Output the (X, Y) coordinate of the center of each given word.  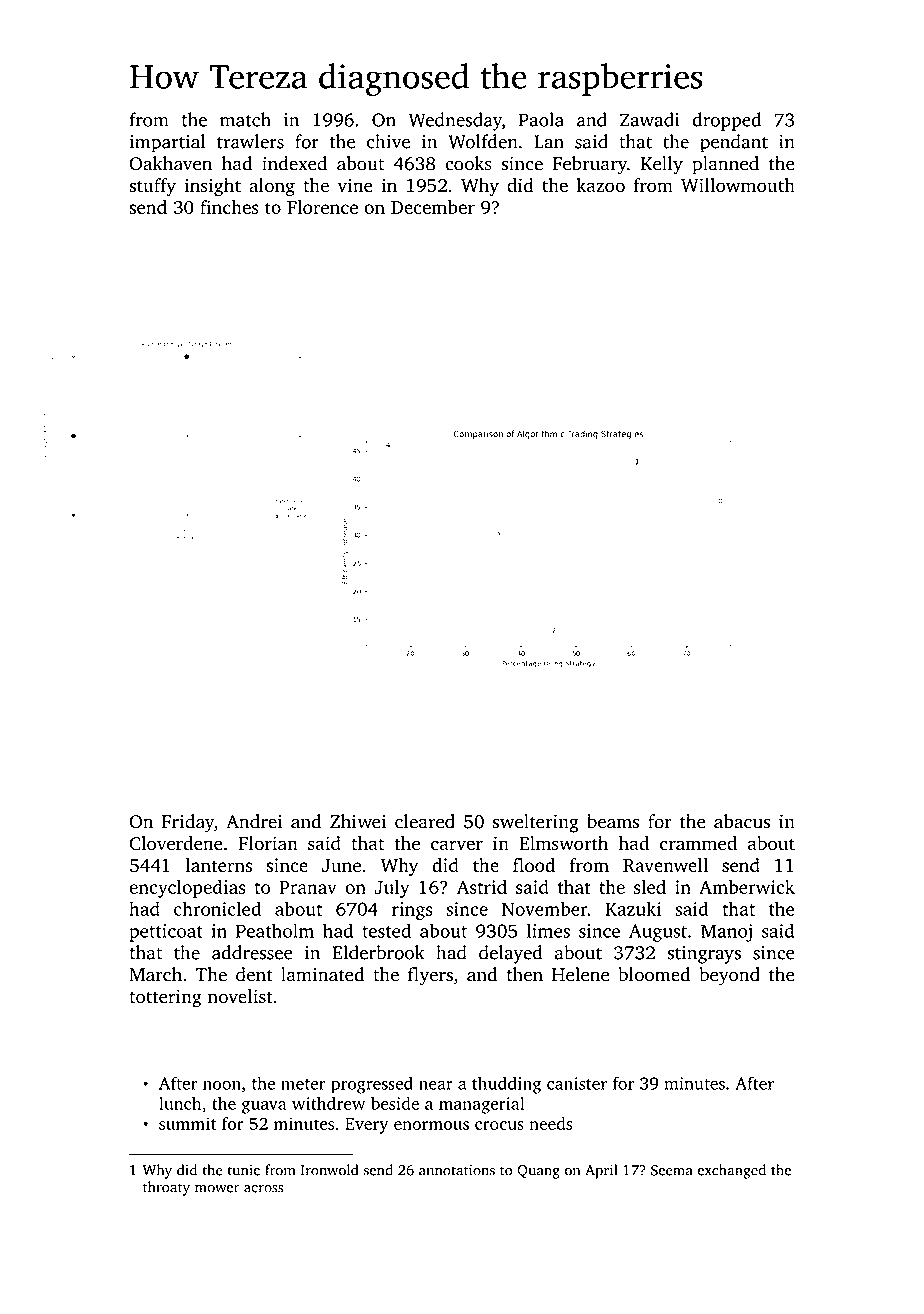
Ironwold (330, 1170)
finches (229, 207)
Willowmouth (738, 185)
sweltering (536, 823)
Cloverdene (176, 843)
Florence (322, 207)
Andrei (254, 821)
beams (613, 821)
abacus (742, 821)
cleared (425, 821)
